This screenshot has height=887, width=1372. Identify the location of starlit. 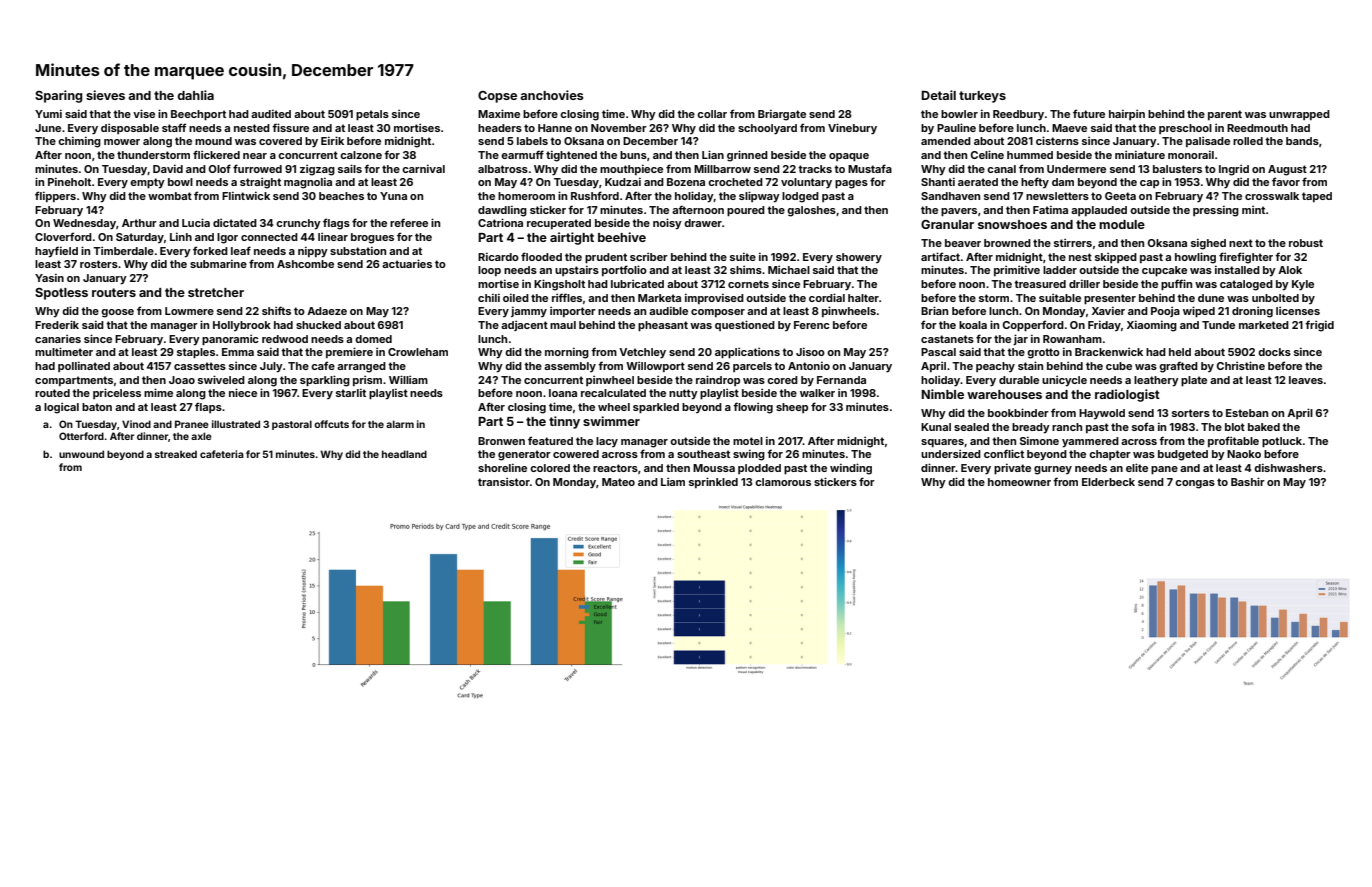
(351, 392).
